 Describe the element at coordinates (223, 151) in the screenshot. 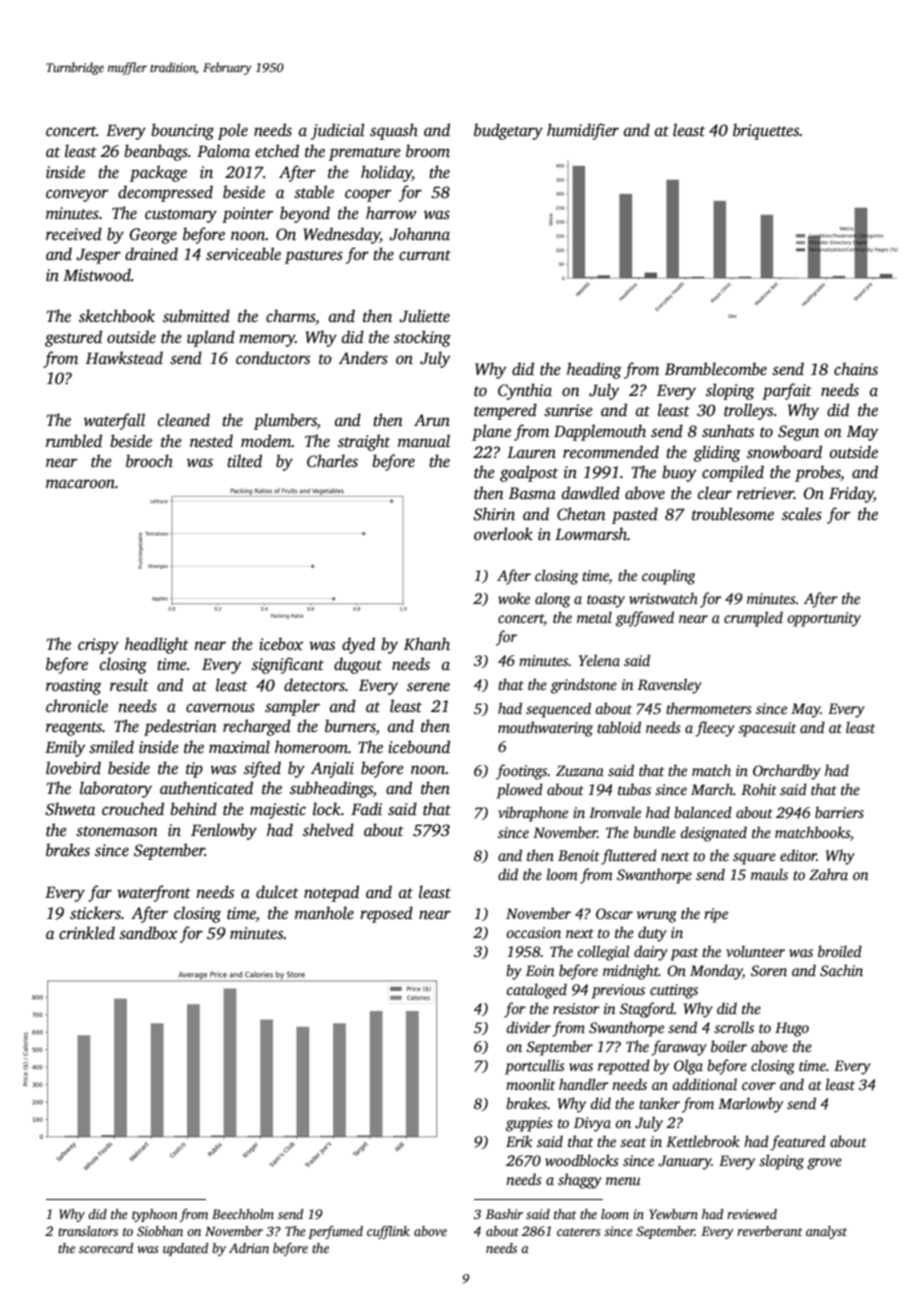

I see `Paloma` at that location.
